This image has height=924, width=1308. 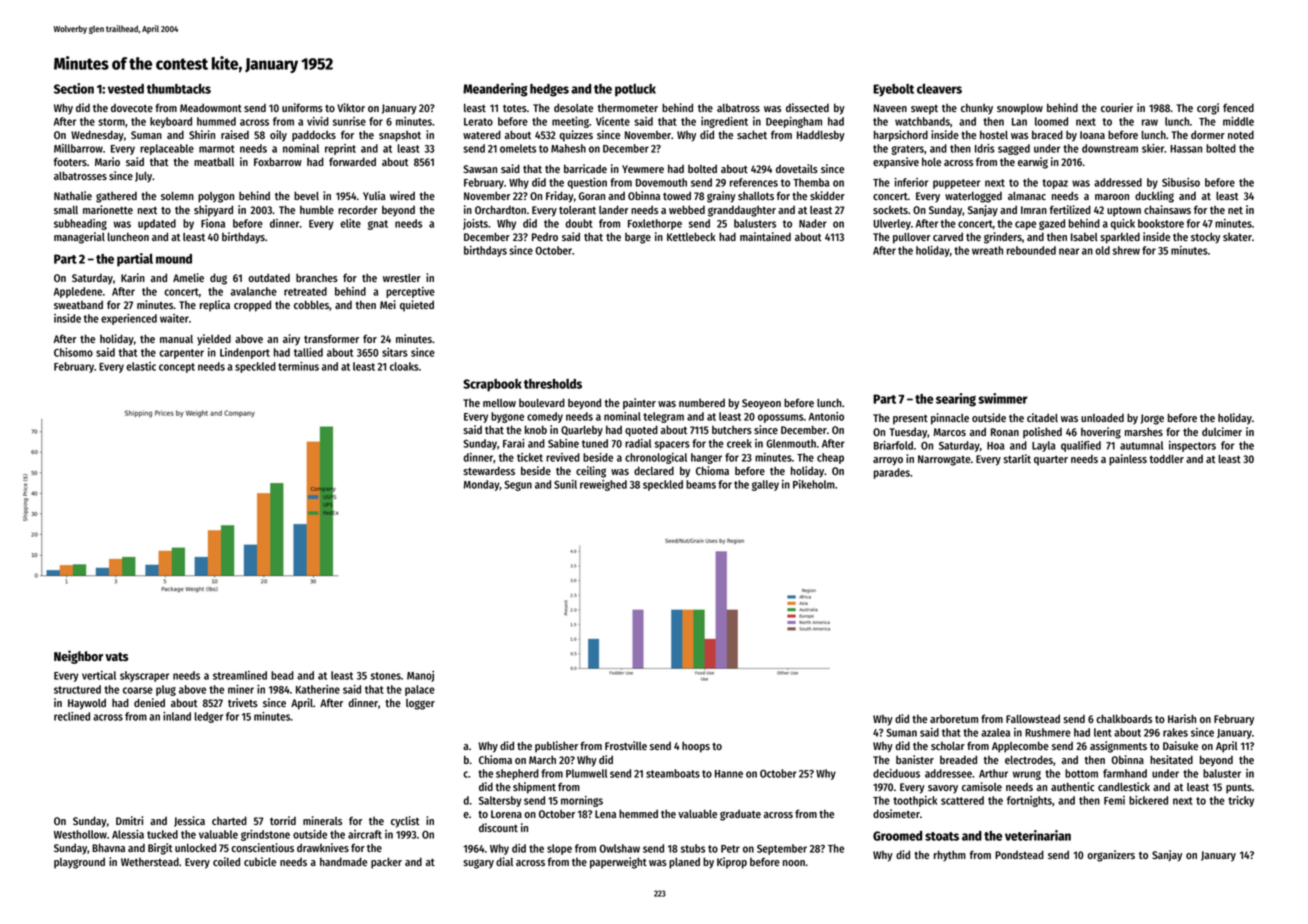 I want to click on Segun, so click(x=518, y=485).
